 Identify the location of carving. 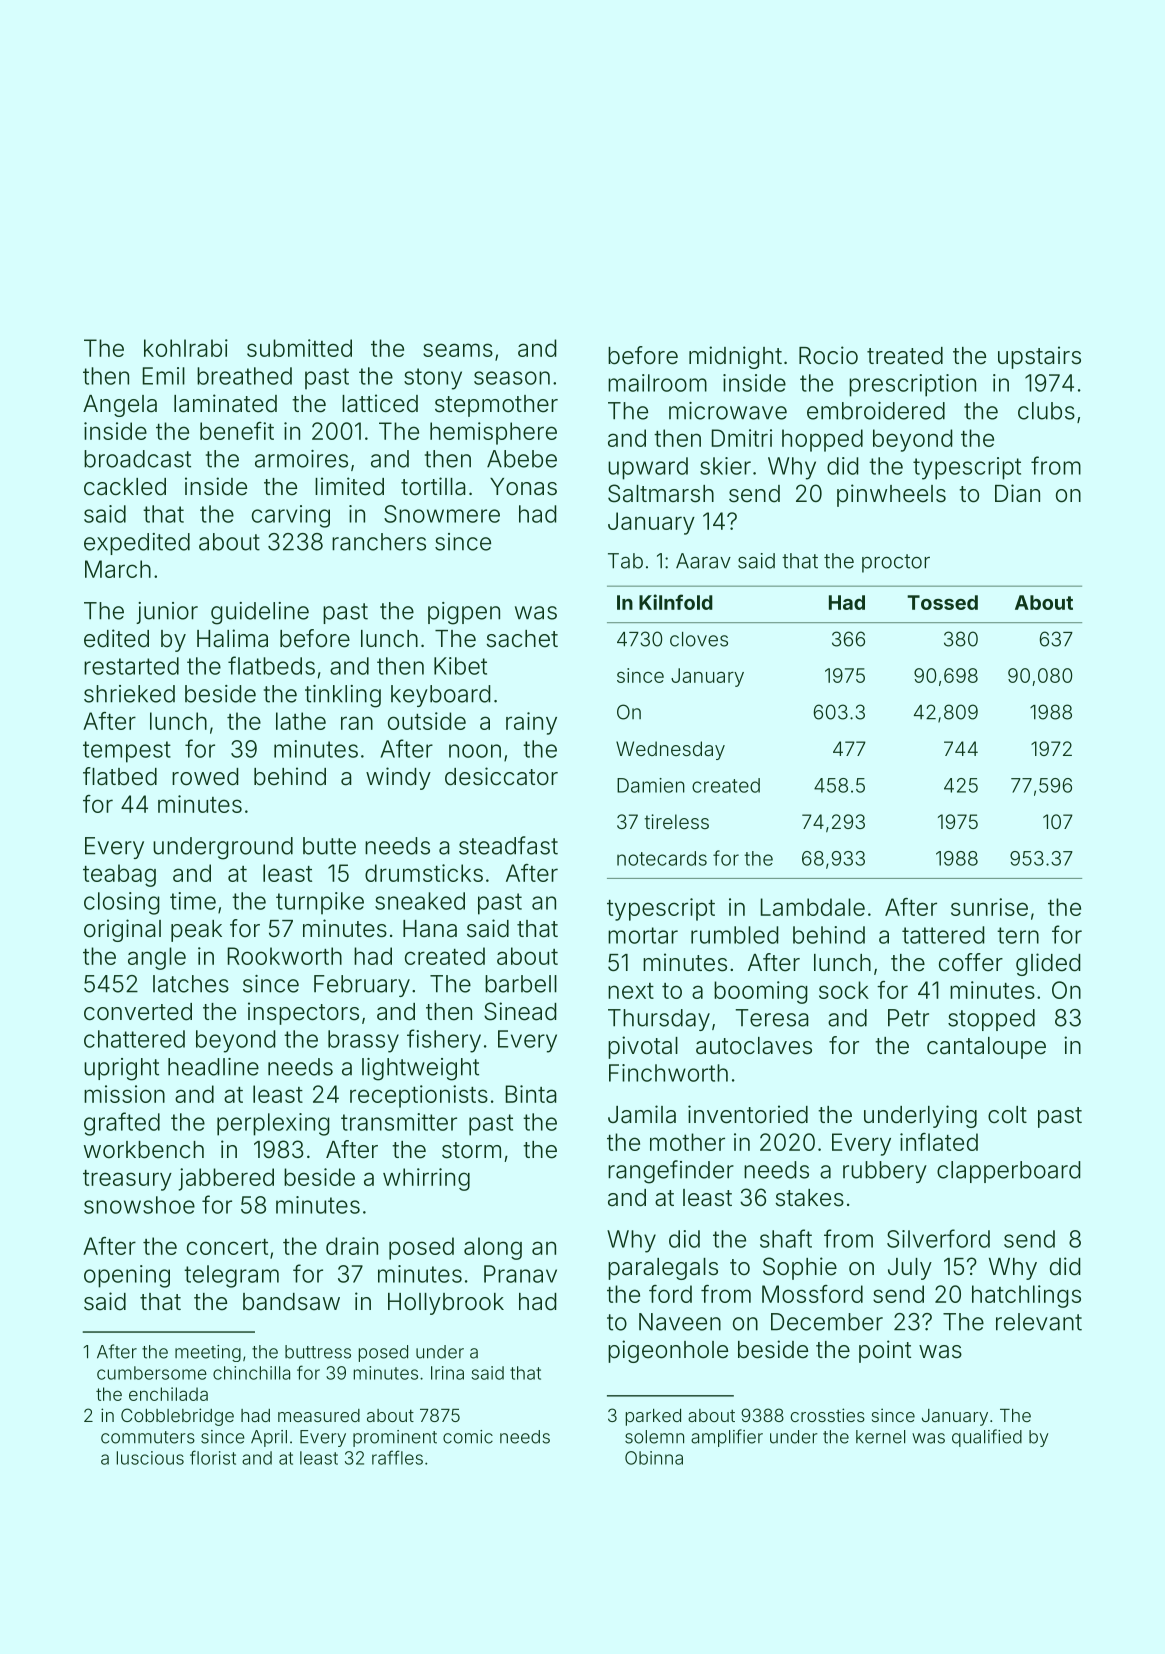
(291, 516).
